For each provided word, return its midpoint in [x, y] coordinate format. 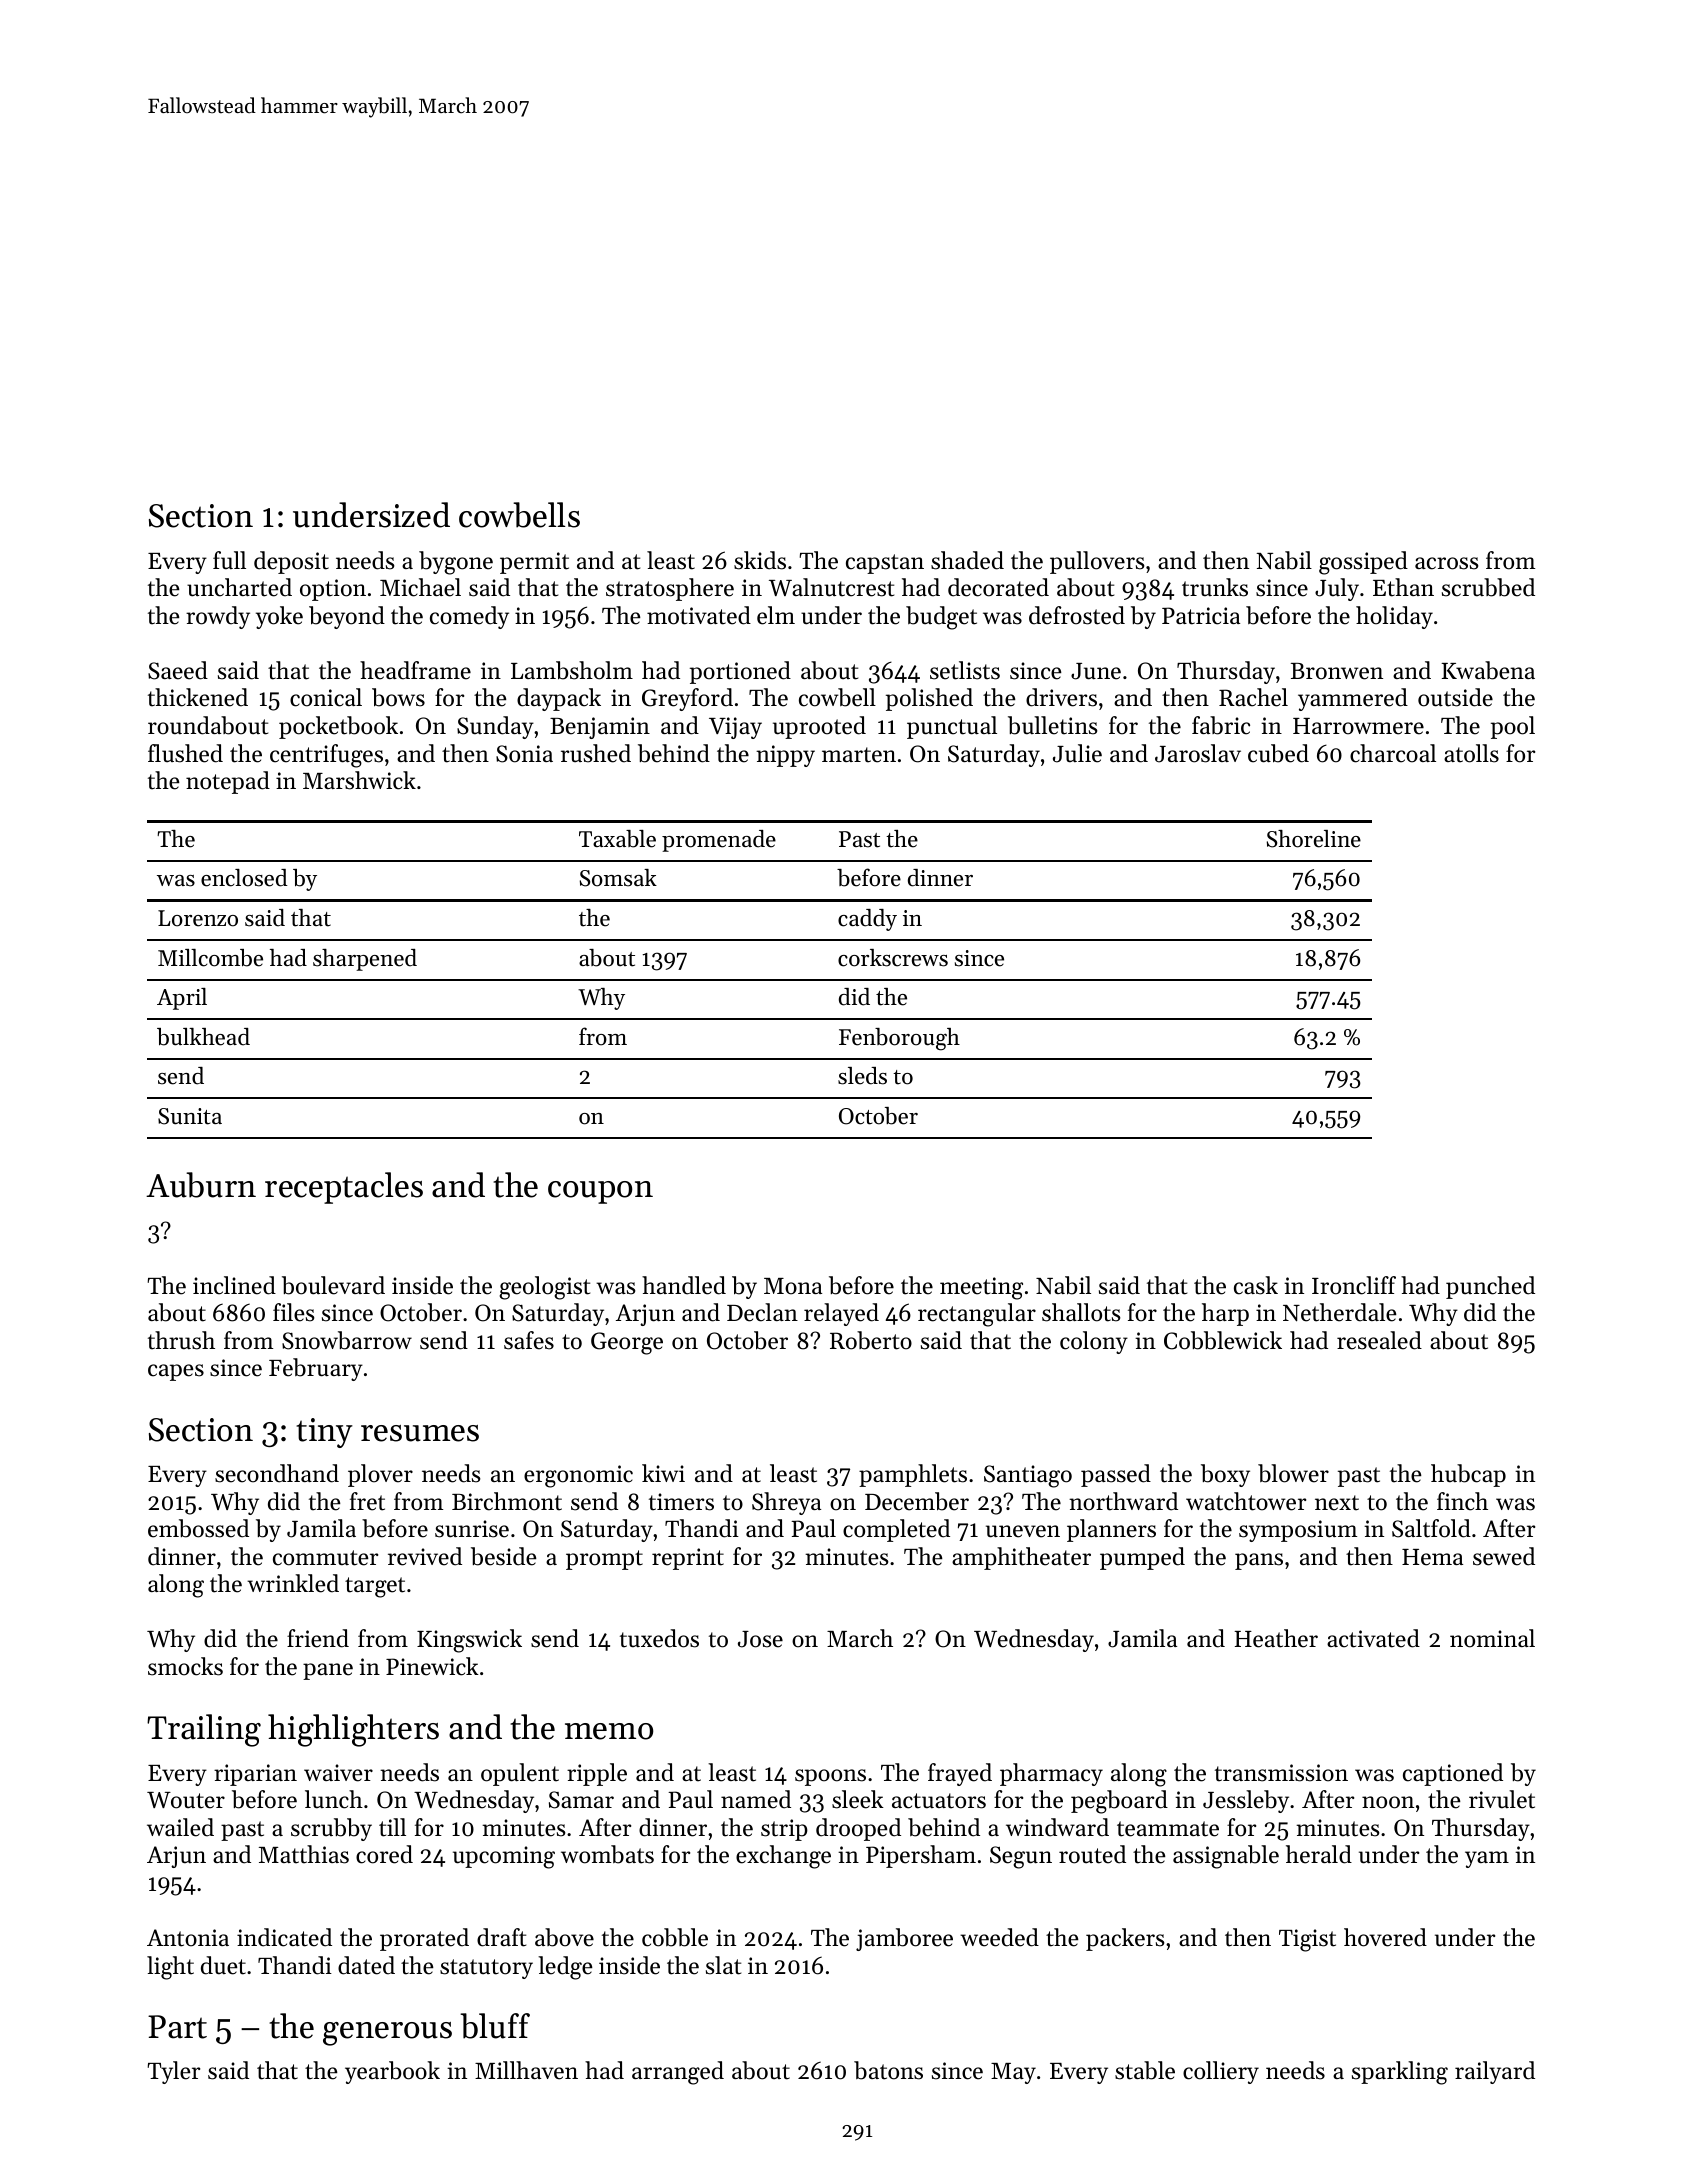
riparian [255, 1775]
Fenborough [899, 1039]
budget [941, 618]
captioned [1453, 1774]
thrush [181, 1340]
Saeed [178, 670]
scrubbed [1488, 587]
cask [1256, 1285]
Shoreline [1314, 839]
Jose [760, 1639]
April [182, 999]
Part [177, 2027]
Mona [793, 1286]
